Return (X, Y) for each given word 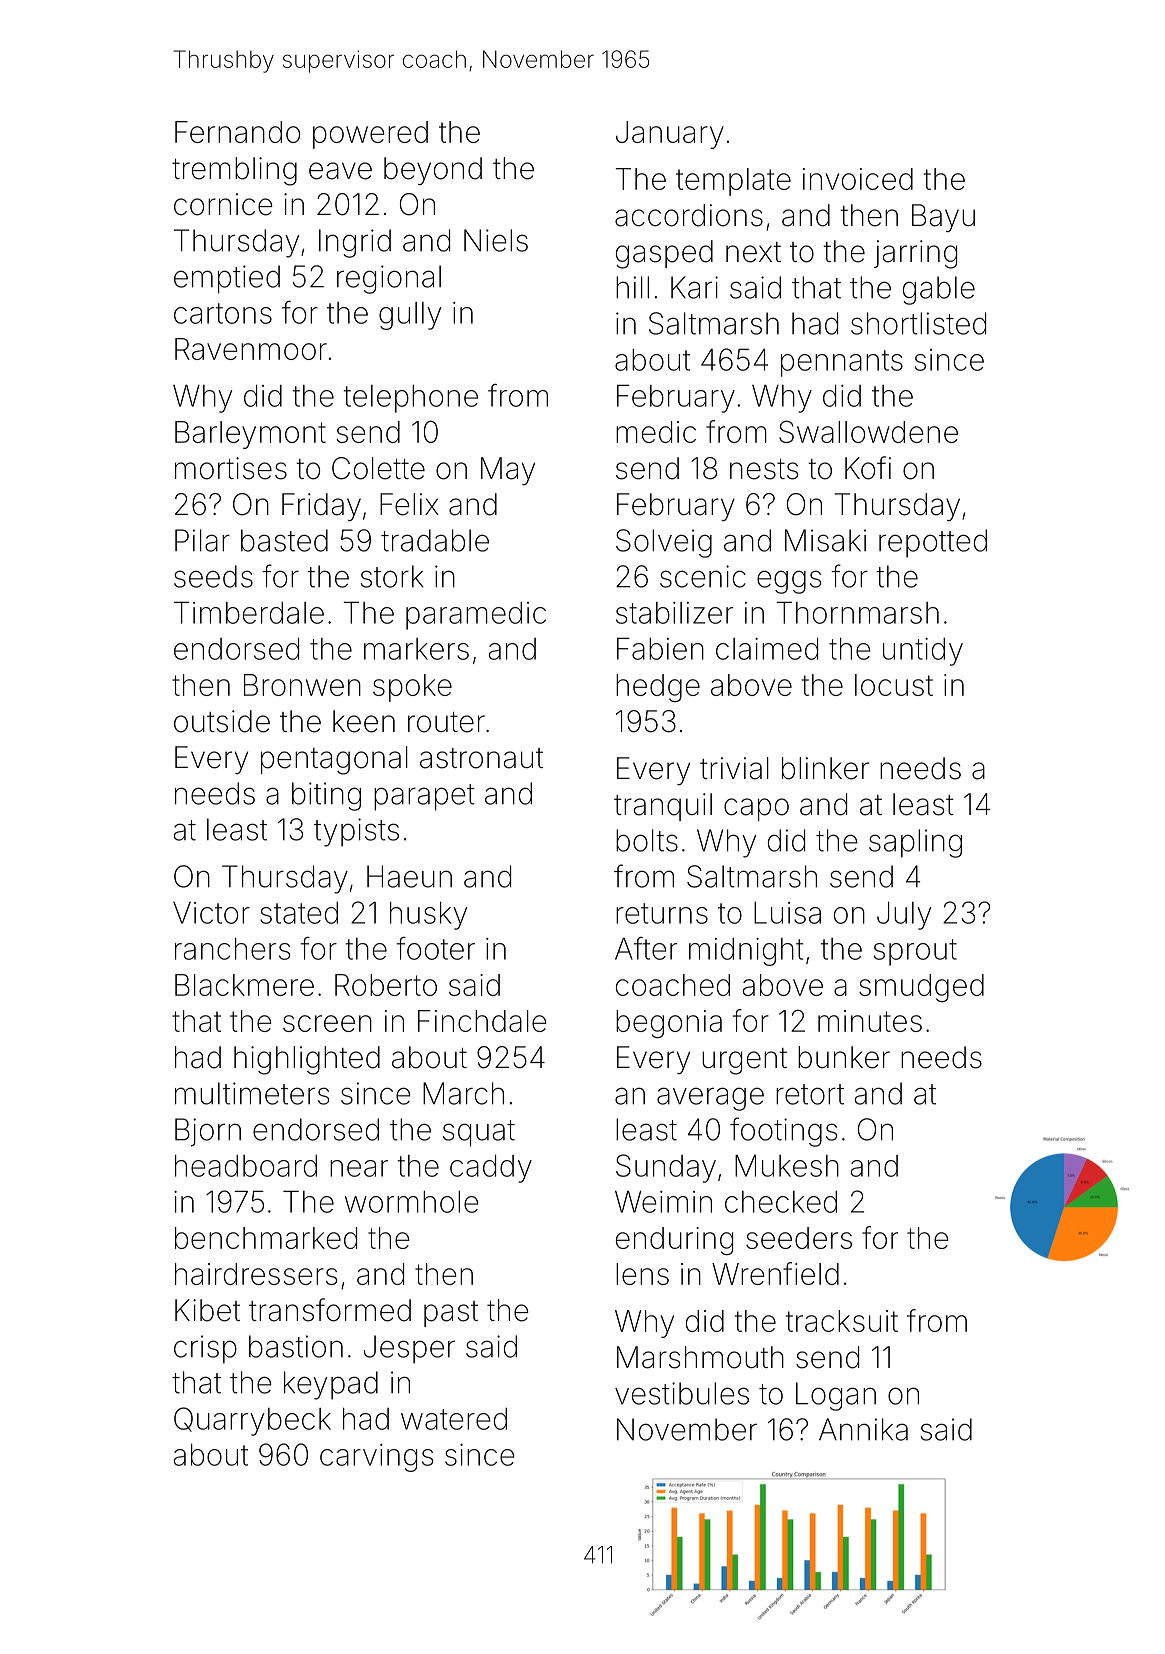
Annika (863, 1429)
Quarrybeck (252, 1421)
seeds (213, 576)
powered (370, 135)
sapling (915, 843)
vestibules (682, 1393)
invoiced (858, 179)
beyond (433, 171)
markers (416, 649)
